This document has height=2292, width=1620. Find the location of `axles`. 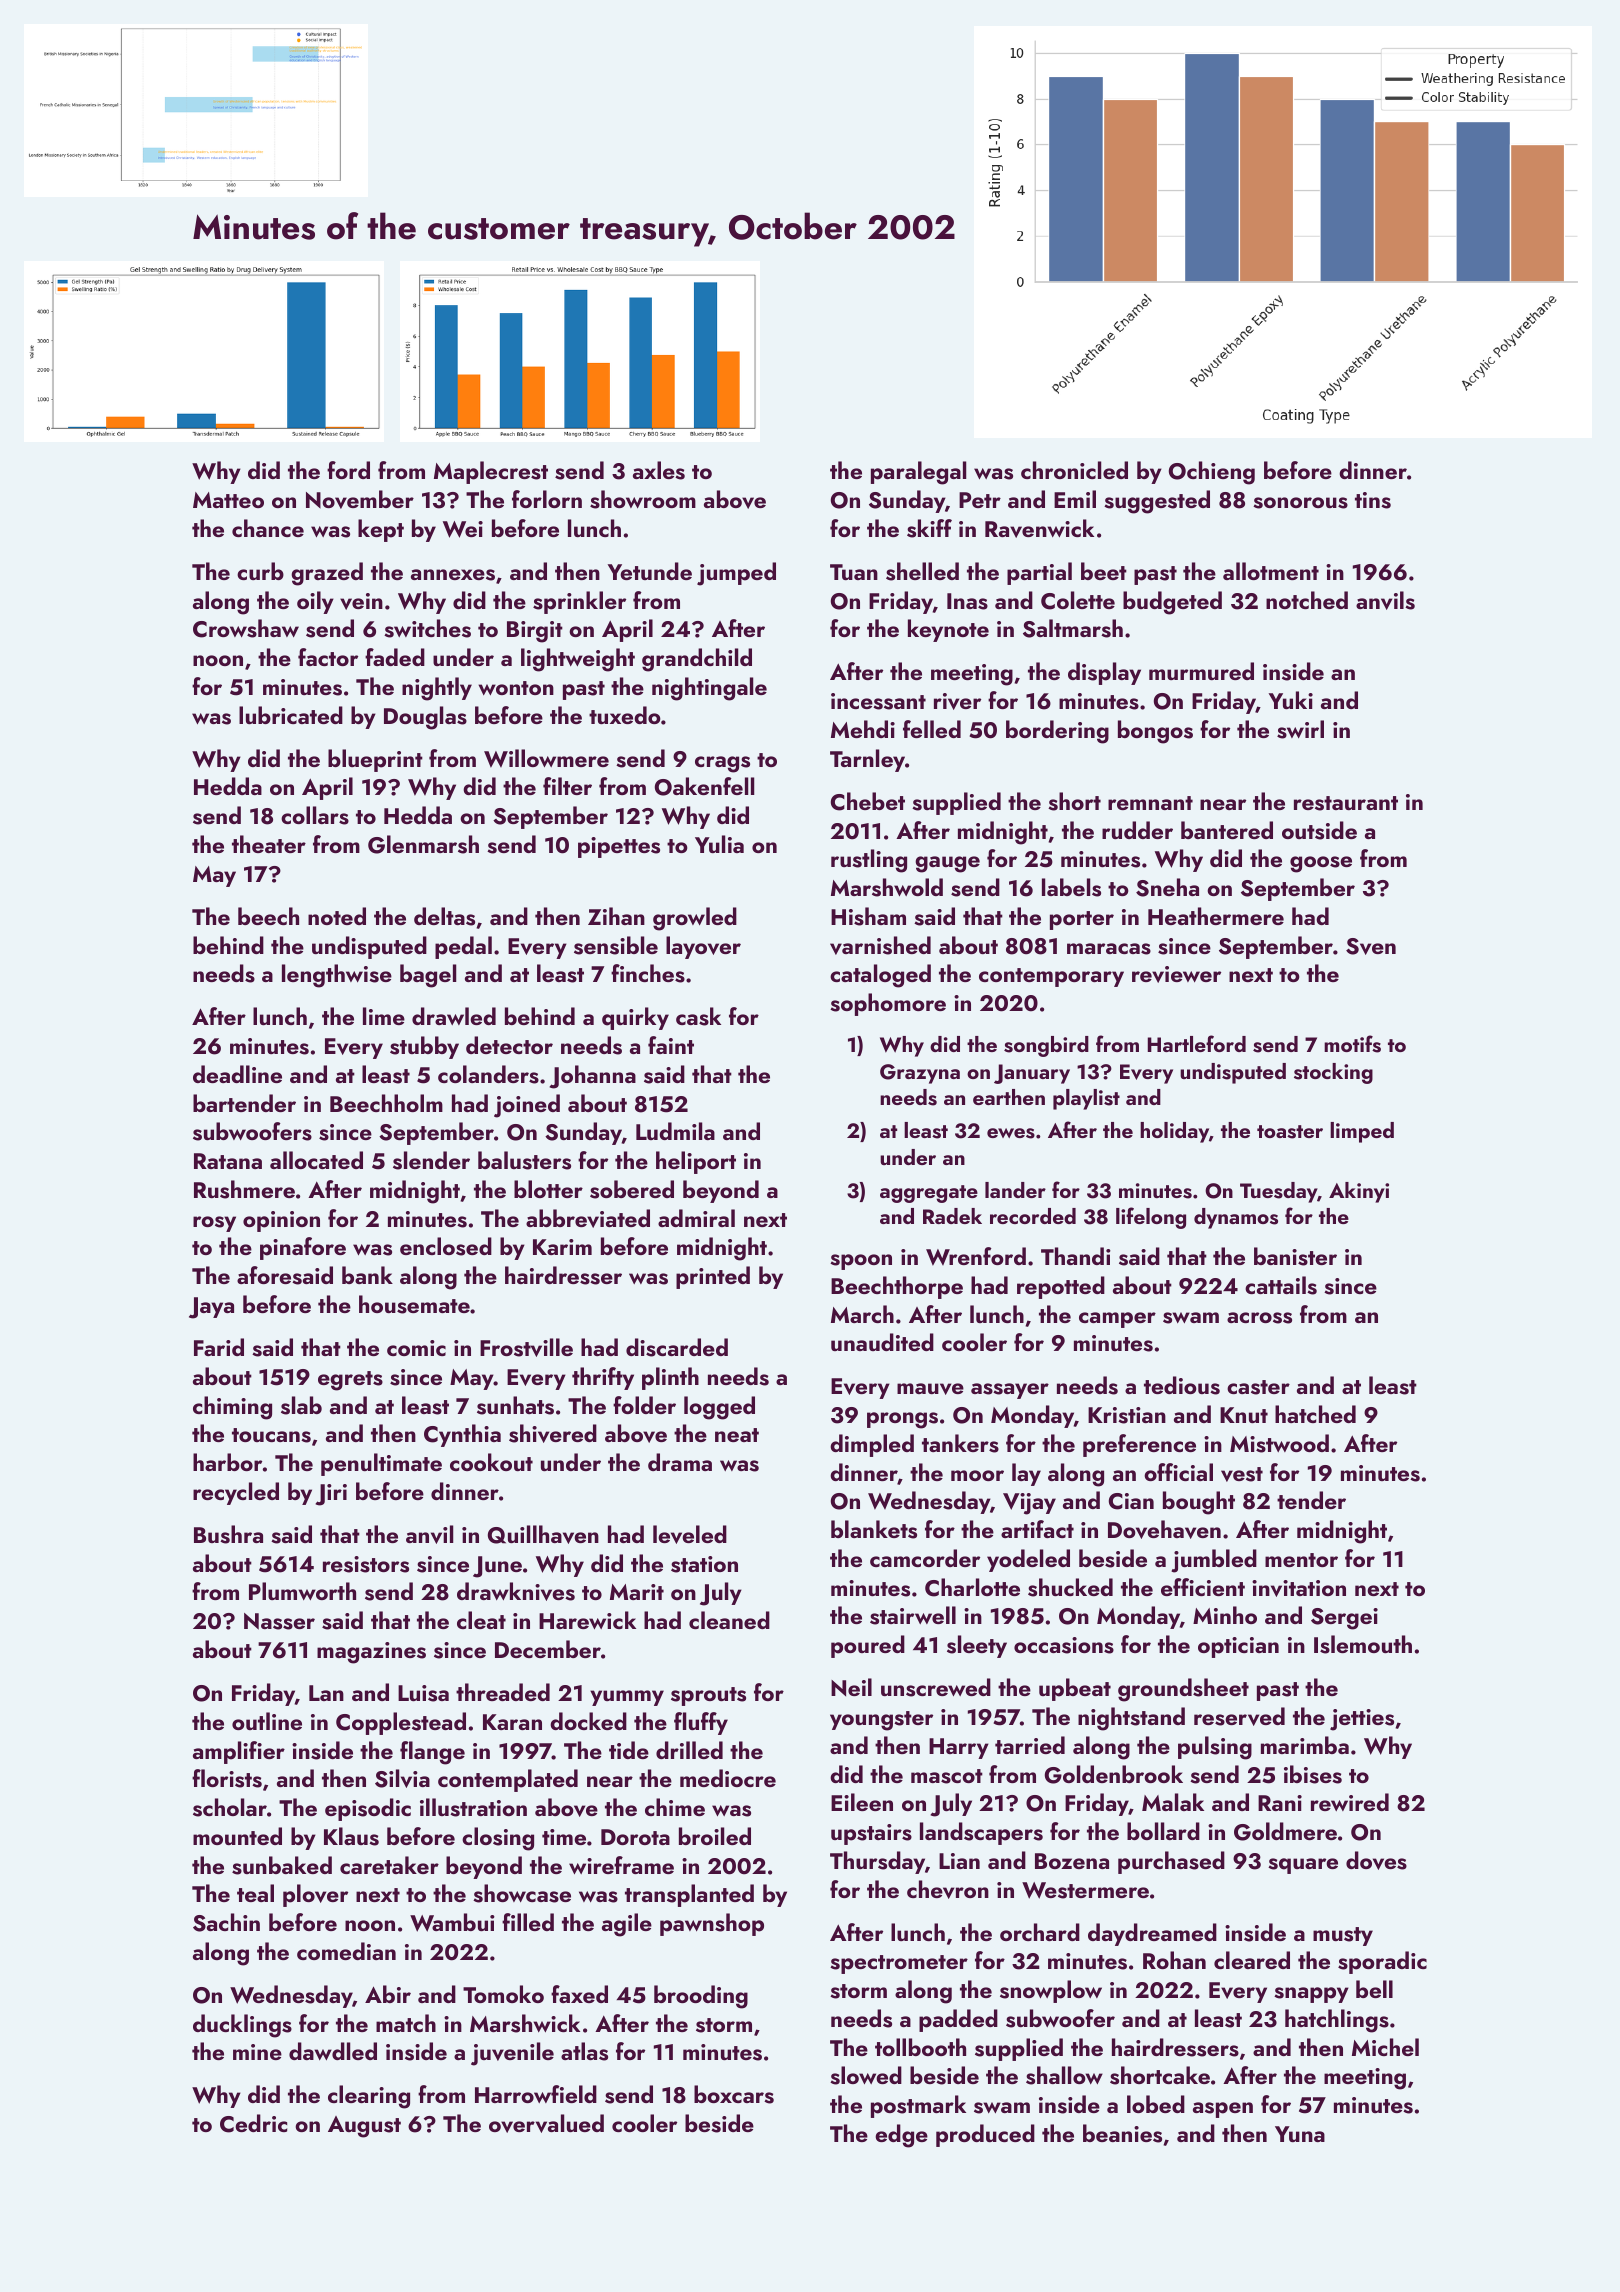

axles is located at coordinates (659, 470).
